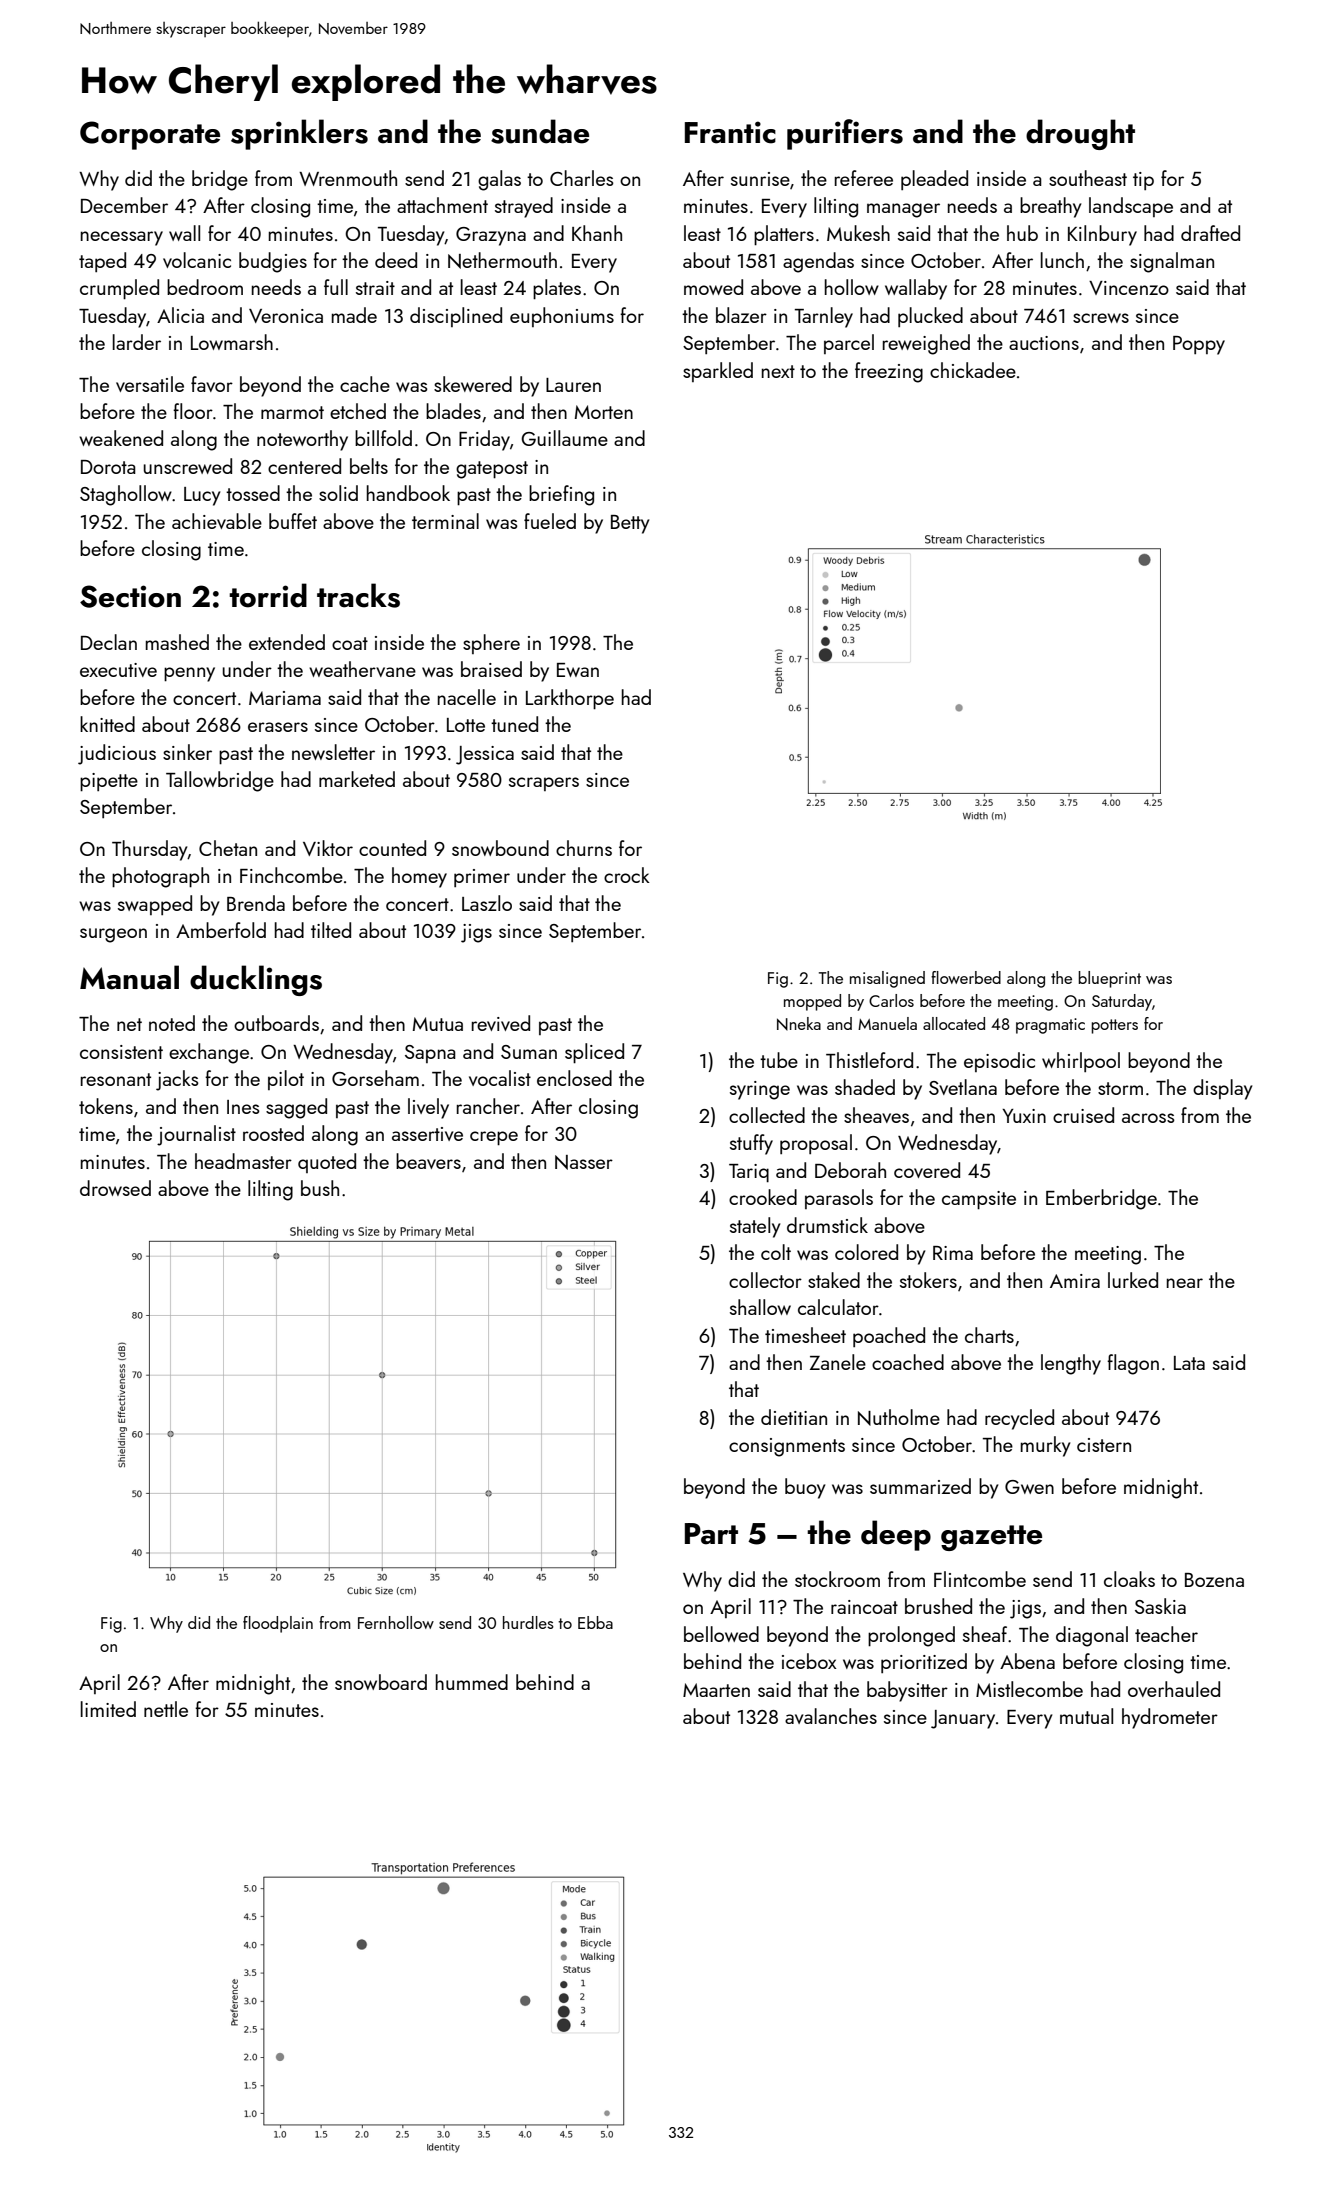 This screenshot has height=2200, width=1336. I want to click on consistent, so click(121, 1052).
